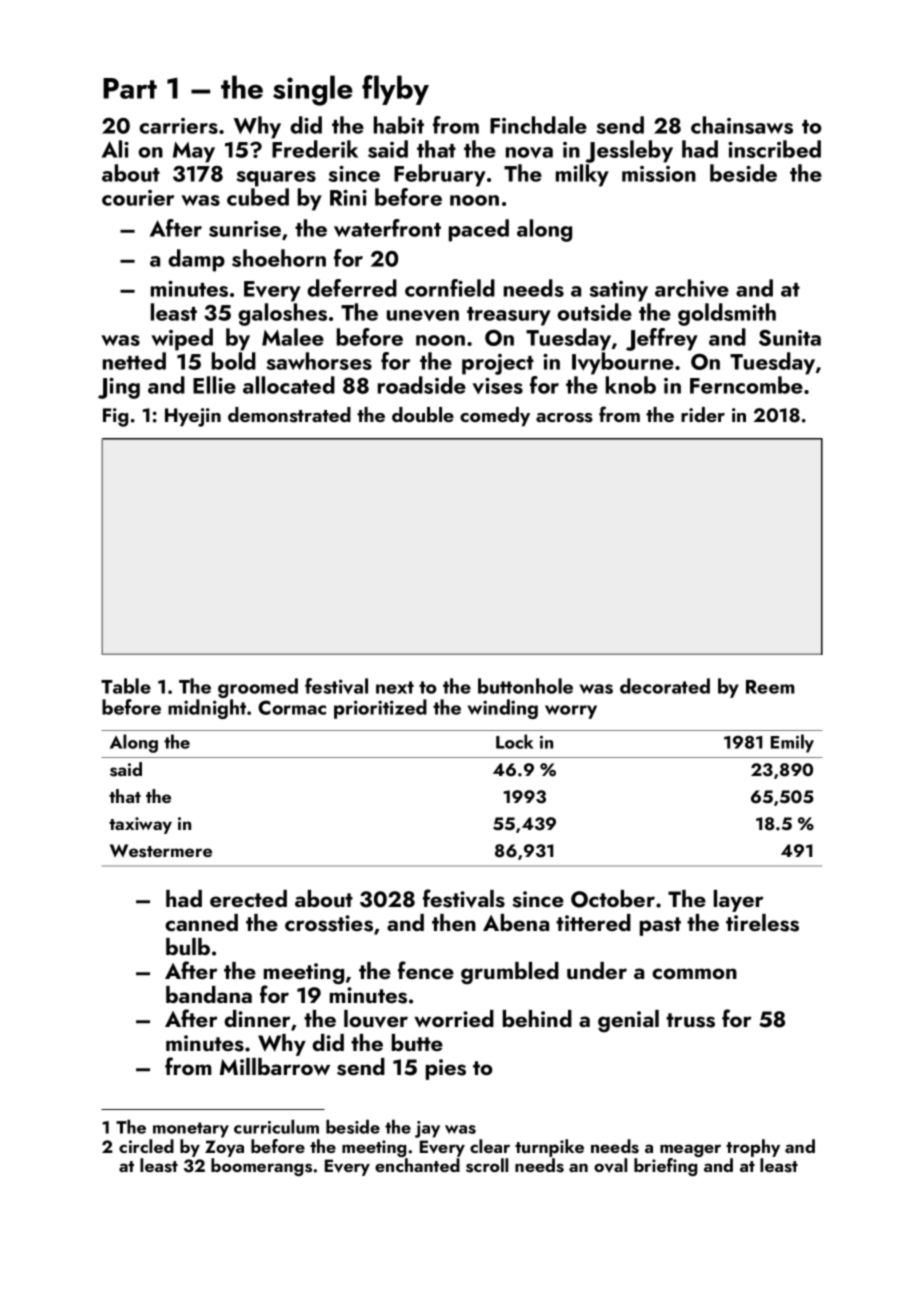  Describe the element at coordinates (762, 923) in the screenshot. I see `tireless` at that location.
